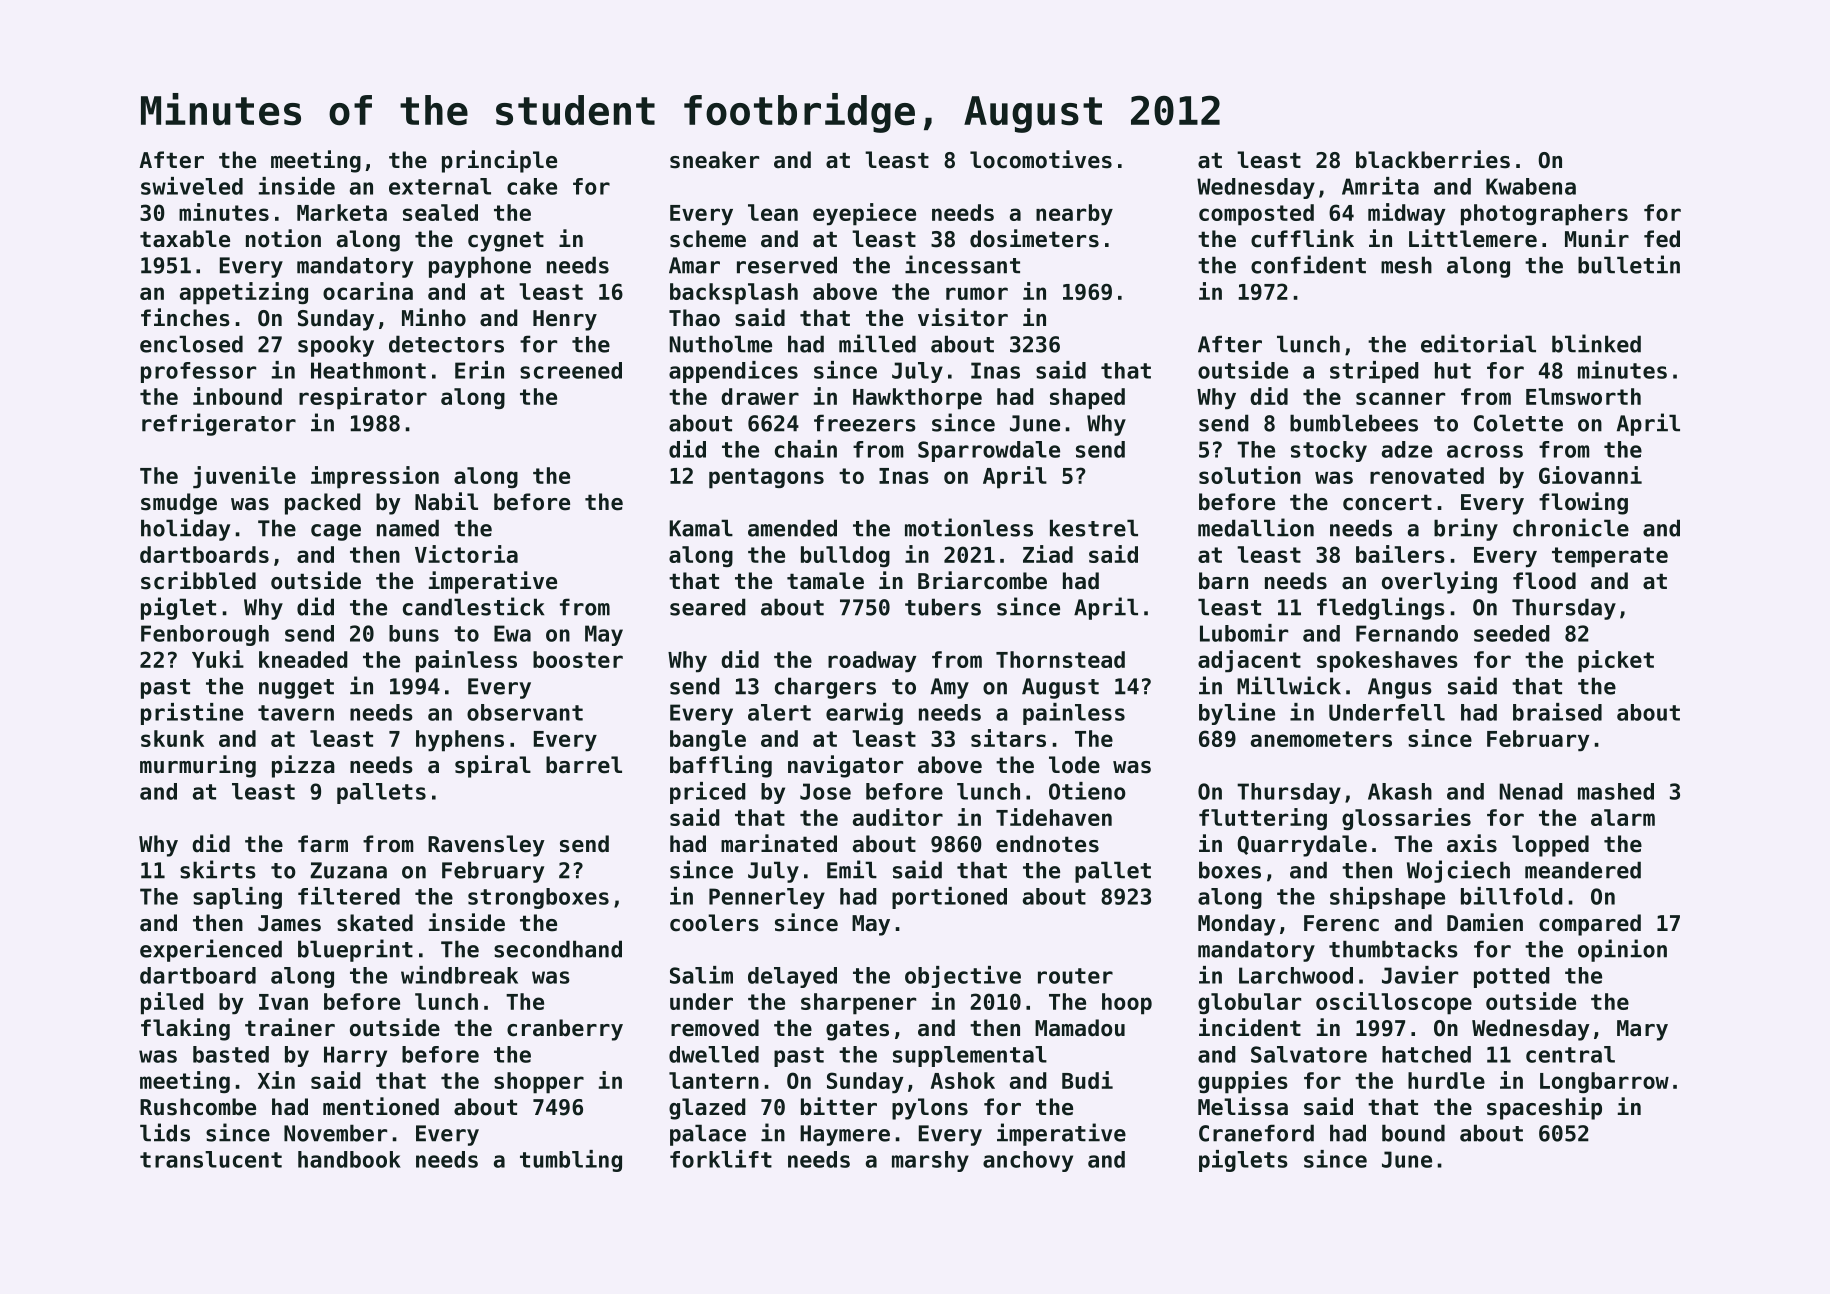 Image resolution: width=1830 pixels, height=1294 pixels. I want to click on Marketa, so click(342, 212).
